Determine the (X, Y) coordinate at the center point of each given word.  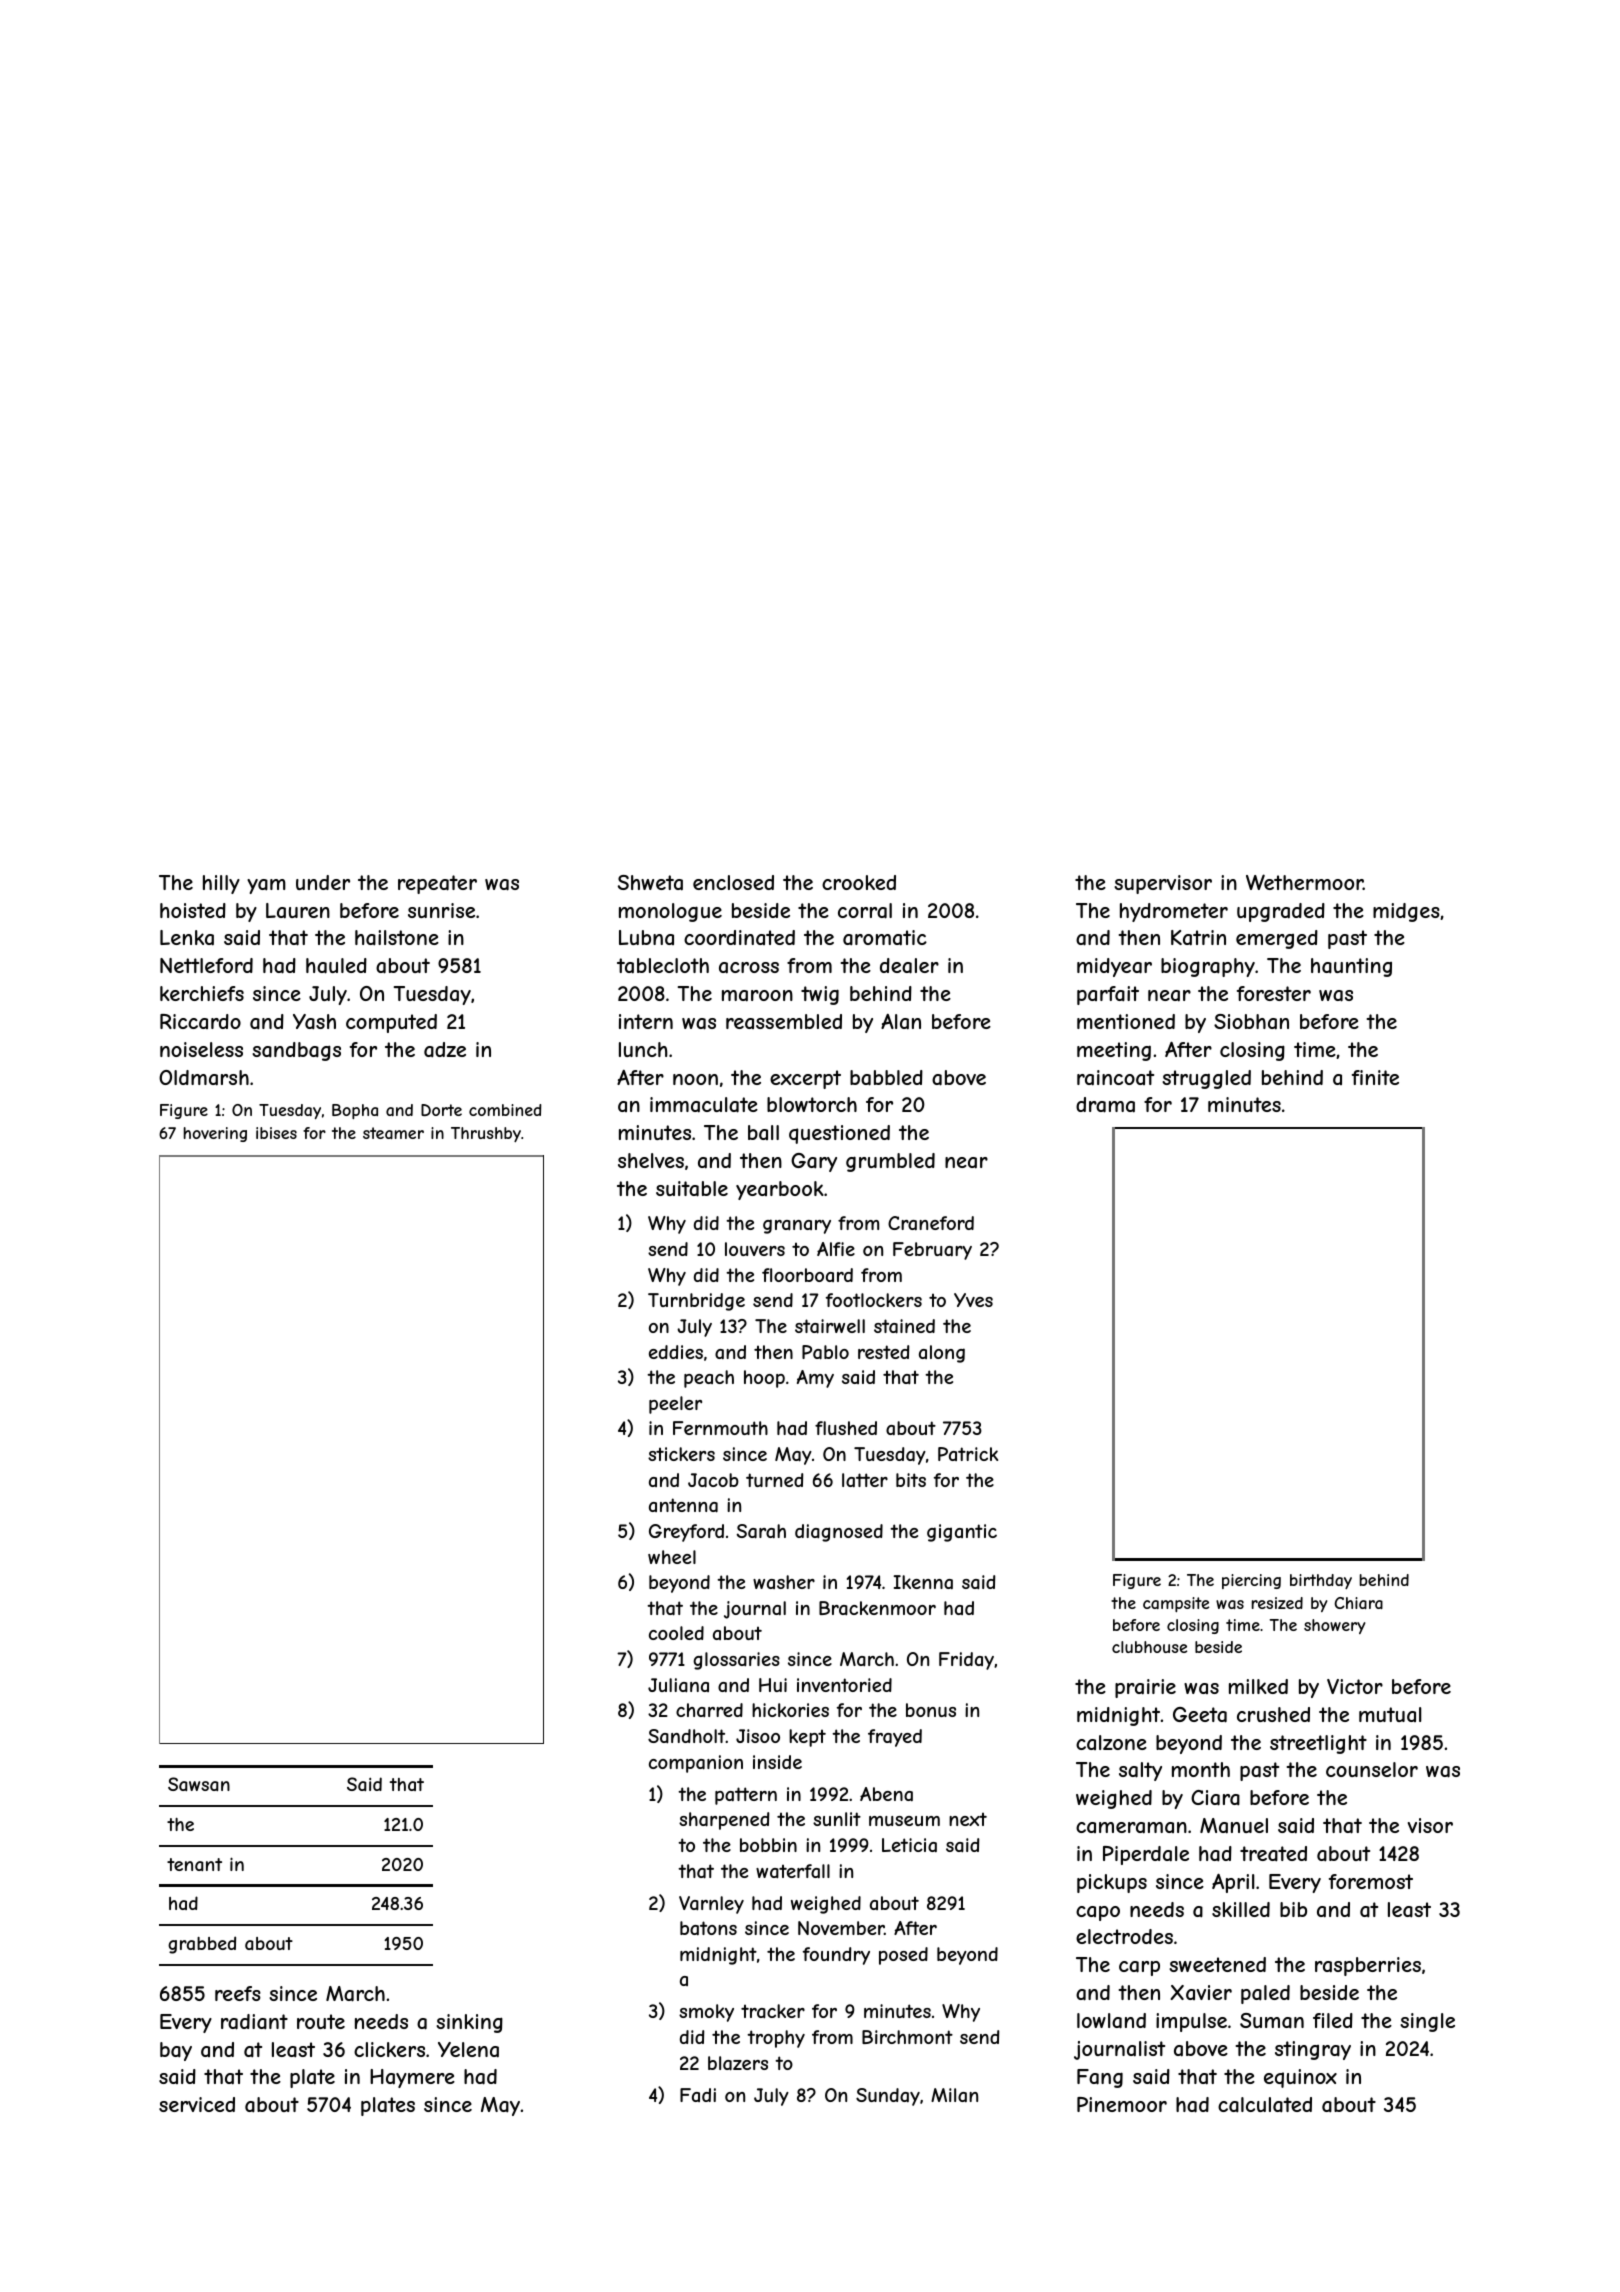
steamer (393, 1133)
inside (777, 1762)
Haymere (412, 2078)
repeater (437, 884)
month (1201, 1769)
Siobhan (1251, 1022)
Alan (901, 1022)
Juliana (678, 1685)
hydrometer (1174, 912)
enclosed (733, 882)
